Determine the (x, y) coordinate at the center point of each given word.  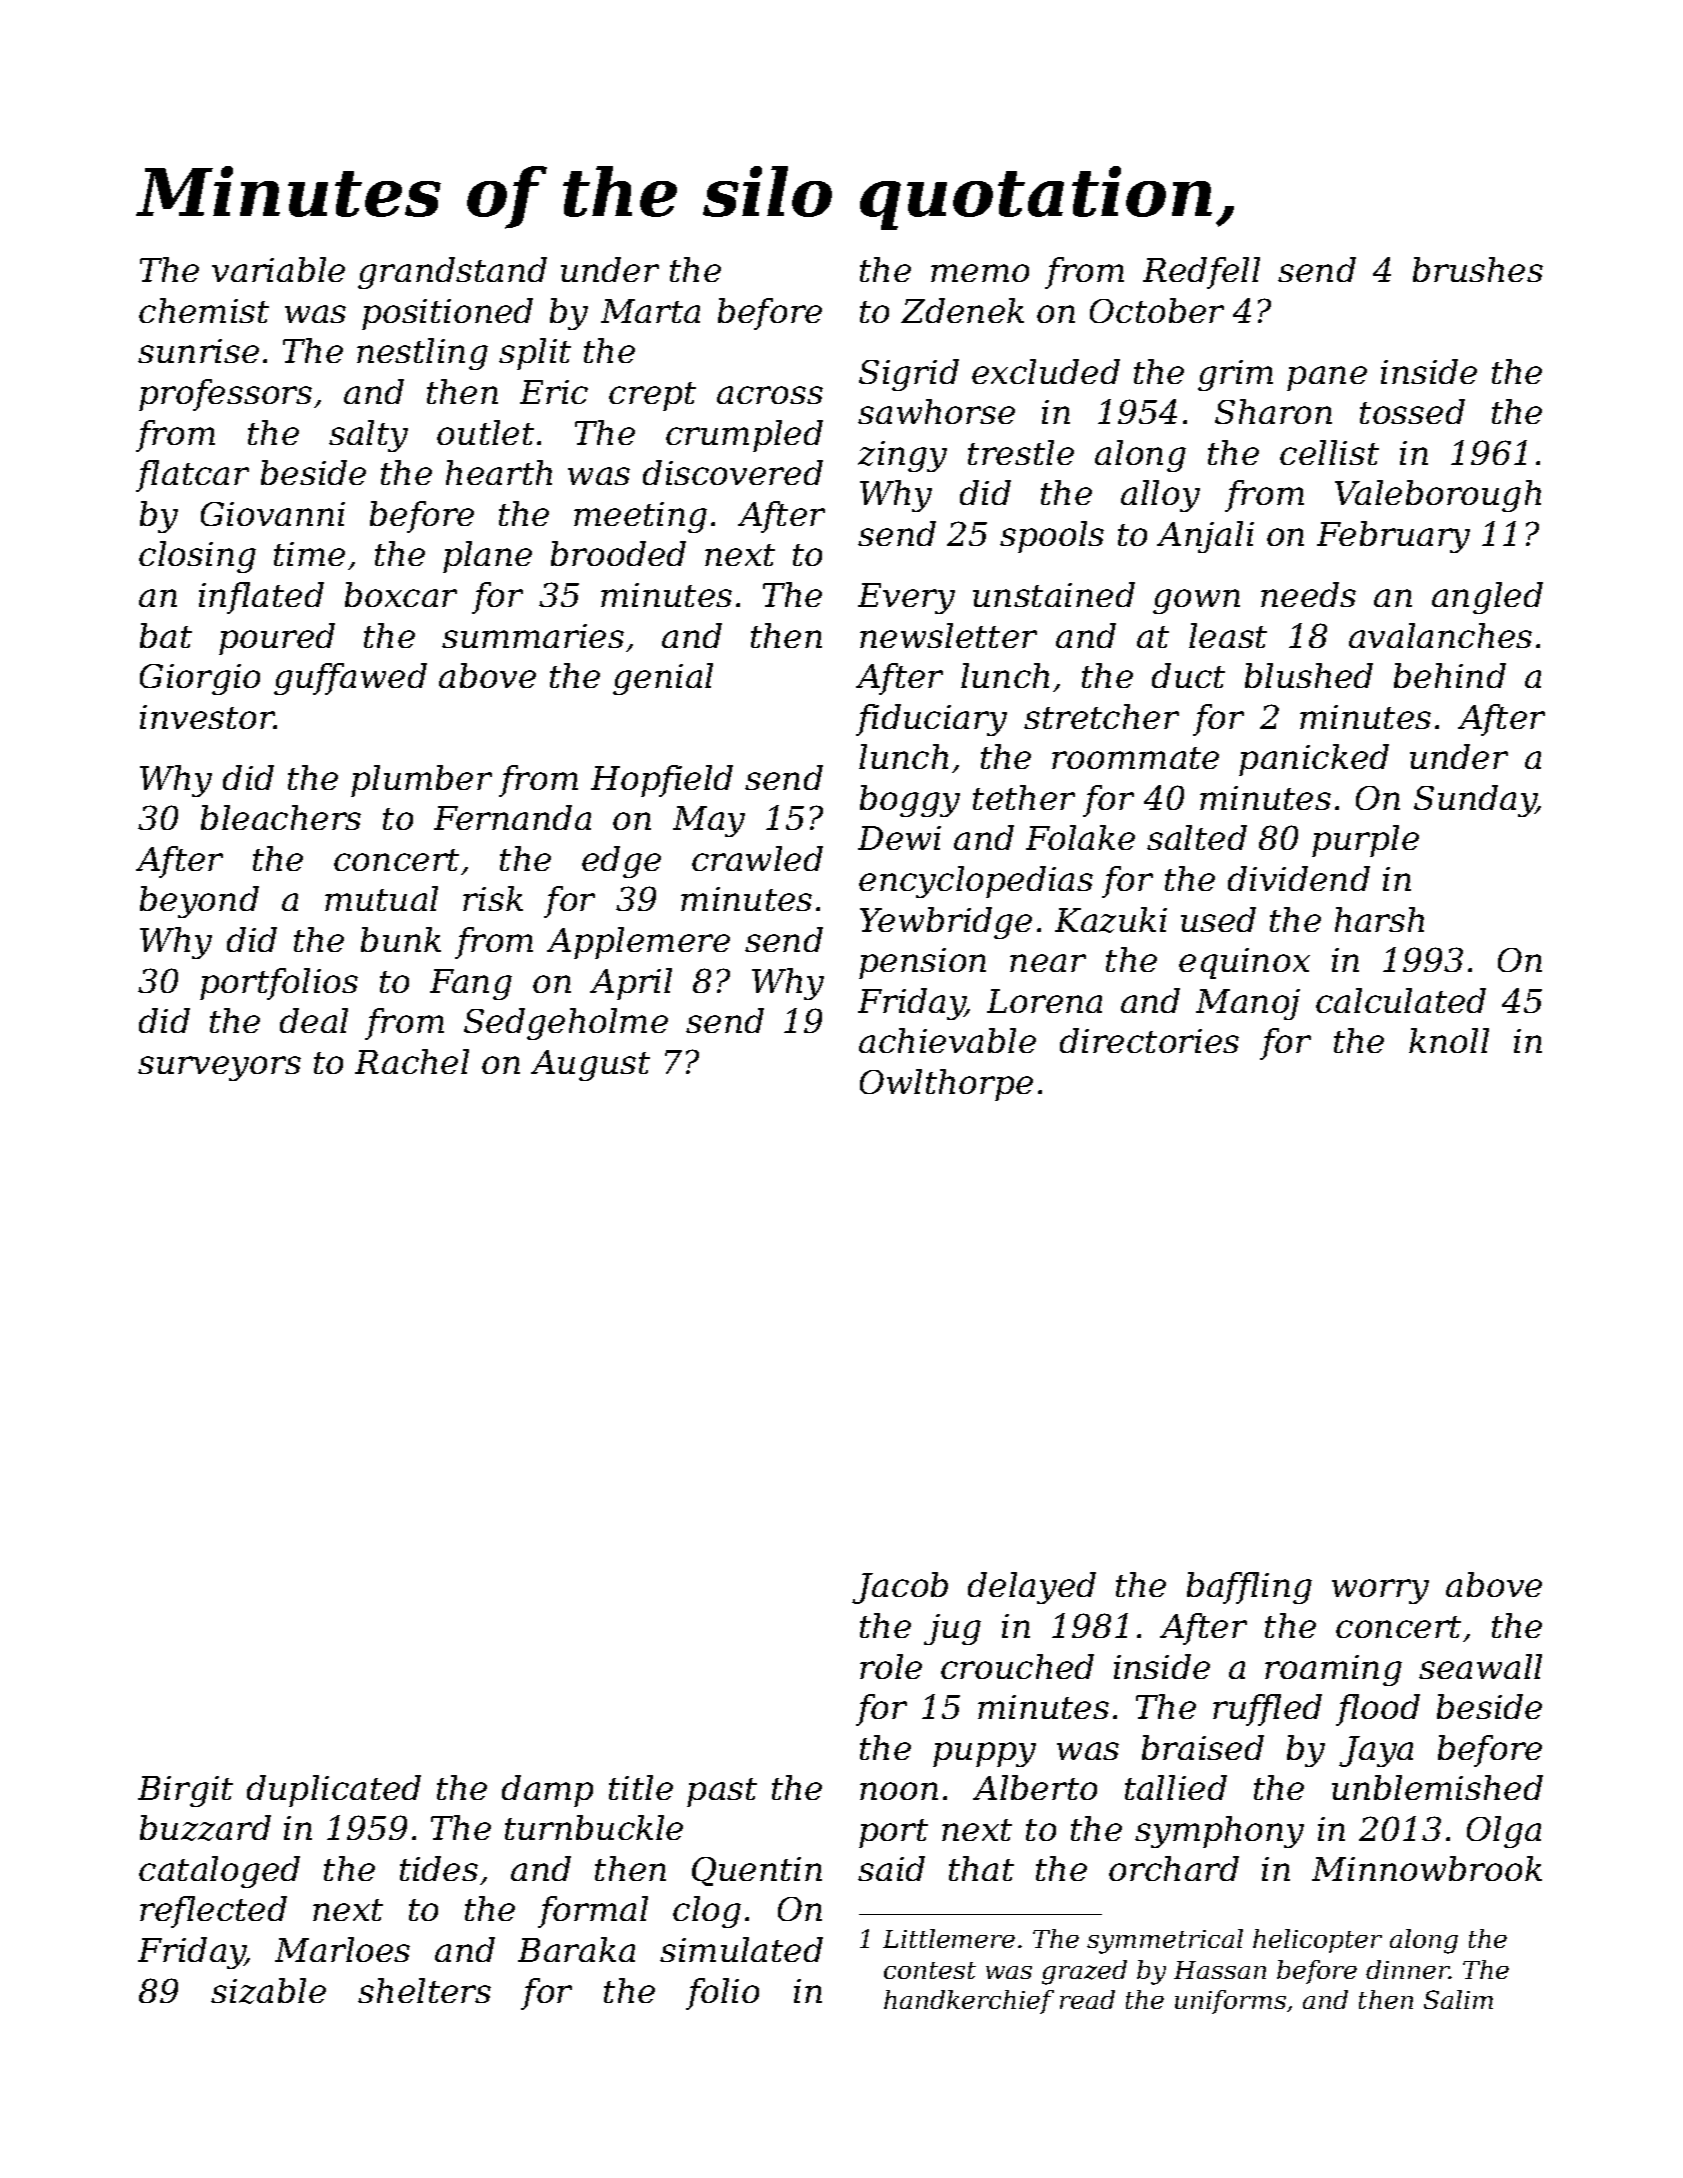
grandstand (452, 273)
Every (906, 598)
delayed (1032, 1588)
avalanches (1440, 635)
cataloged (219, 1872)
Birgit (185, 1791)
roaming (1333, 1670)
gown (1196, 601)
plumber (421, 781)
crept (652, 396)
